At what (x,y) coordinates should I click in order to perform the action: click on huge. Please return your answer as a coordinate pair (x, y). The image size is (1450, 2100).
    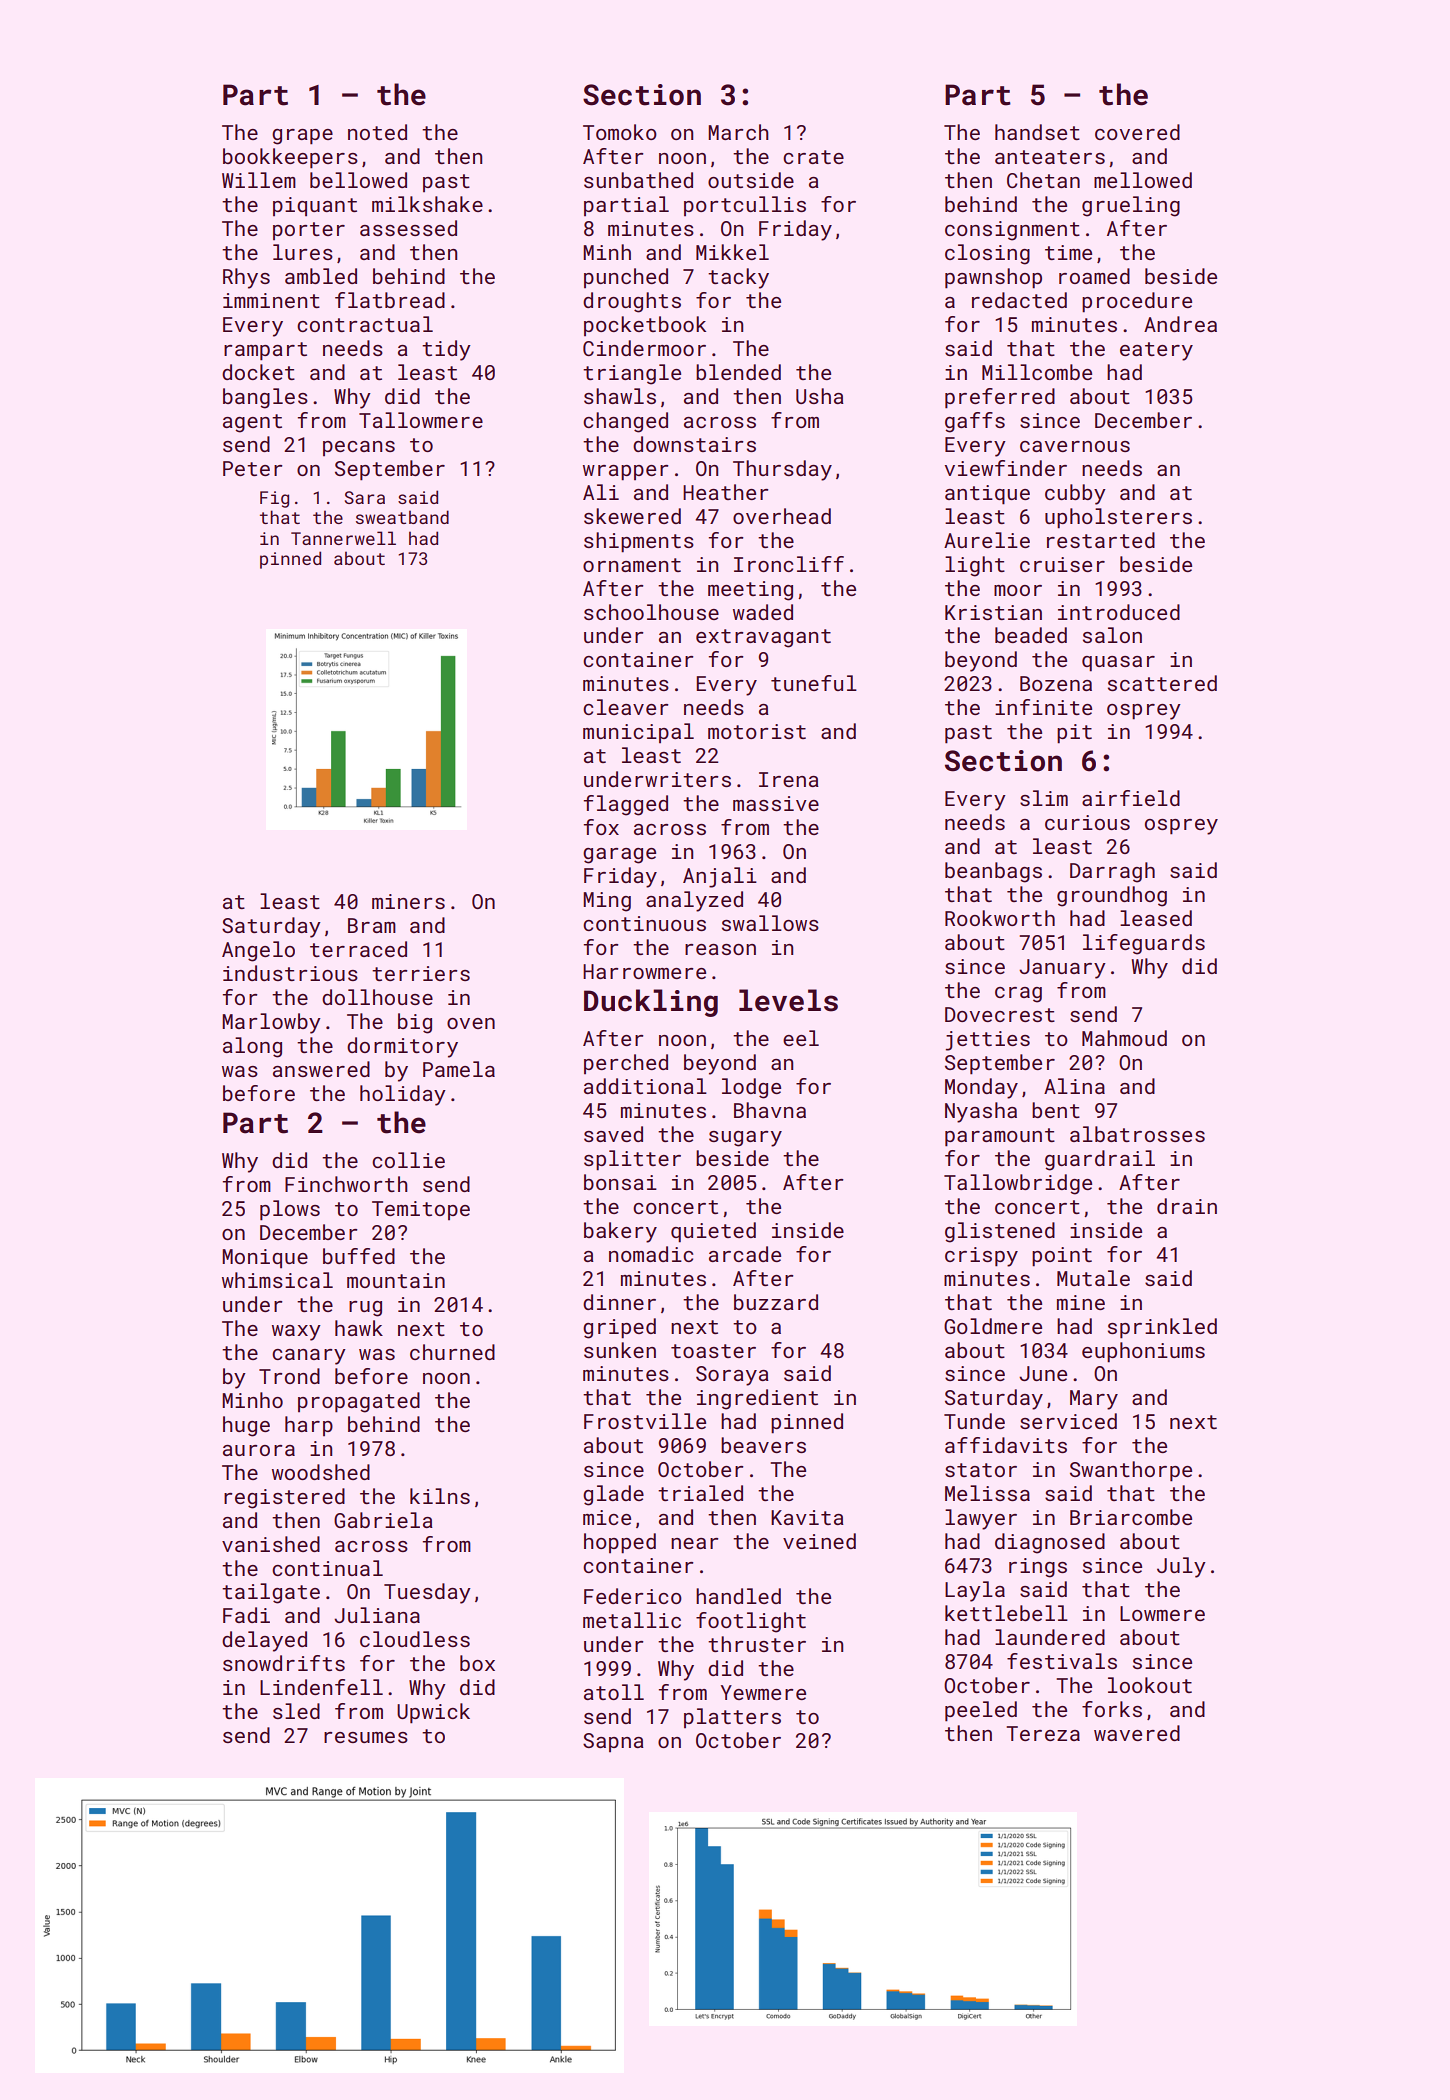
    Looking at the image, I should click on (246, 1426).
